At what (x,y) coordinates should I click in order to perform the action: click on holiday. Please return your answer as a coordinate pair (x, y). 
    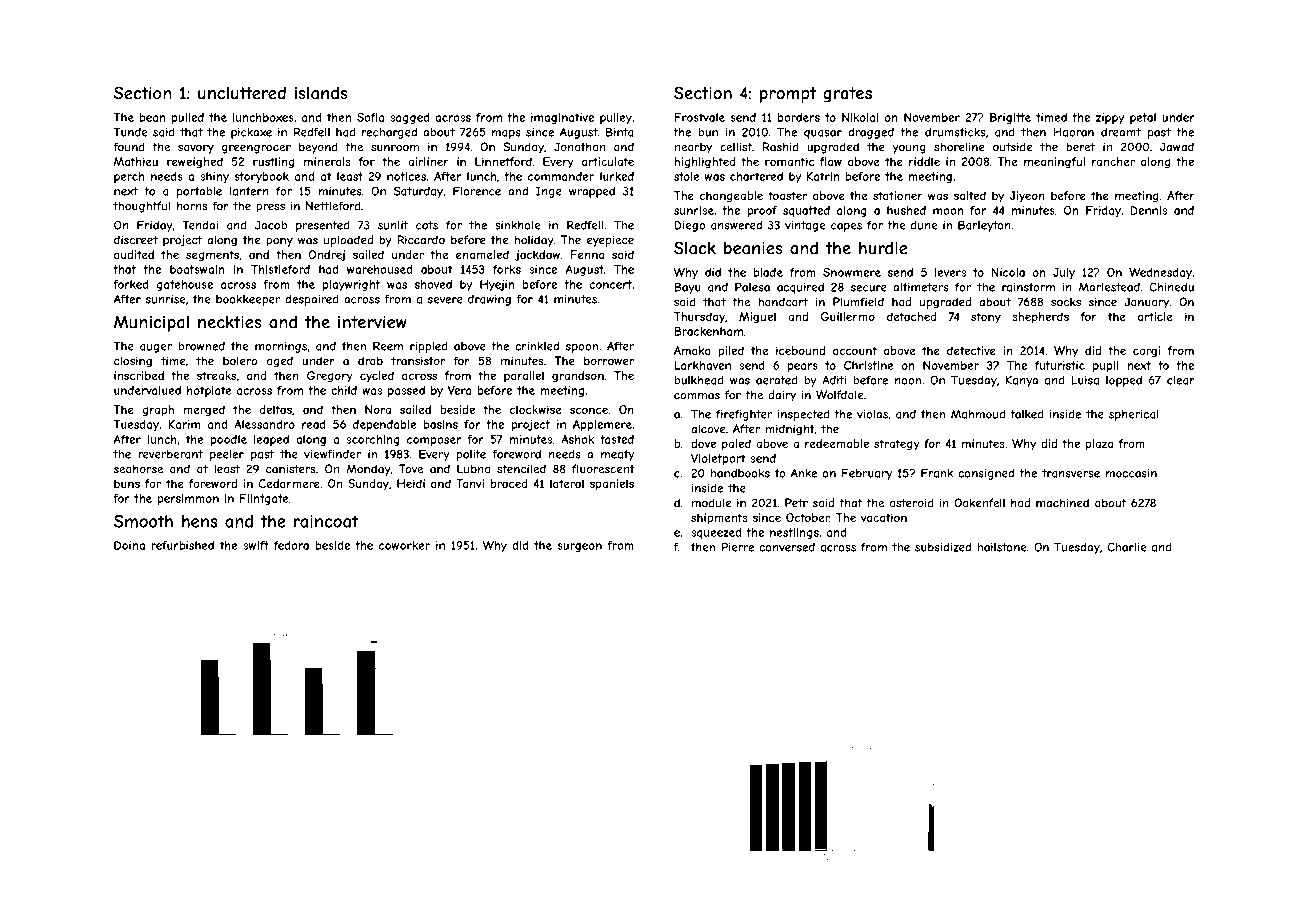
    Looking at the image, I should click on (534, 241).
